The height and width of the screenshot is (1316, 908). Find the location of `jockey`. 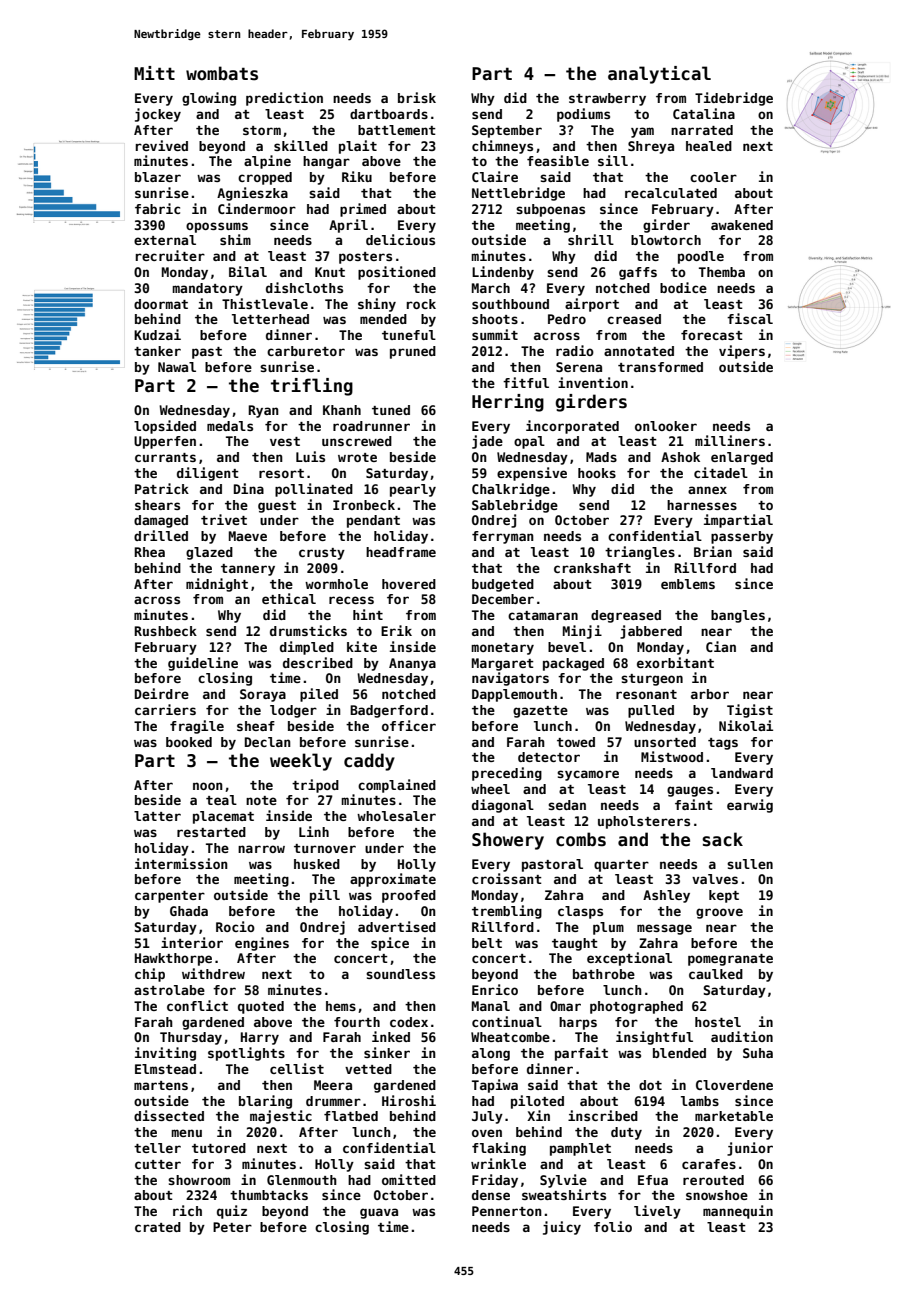

jockey is located at coordinates (158, 115).
